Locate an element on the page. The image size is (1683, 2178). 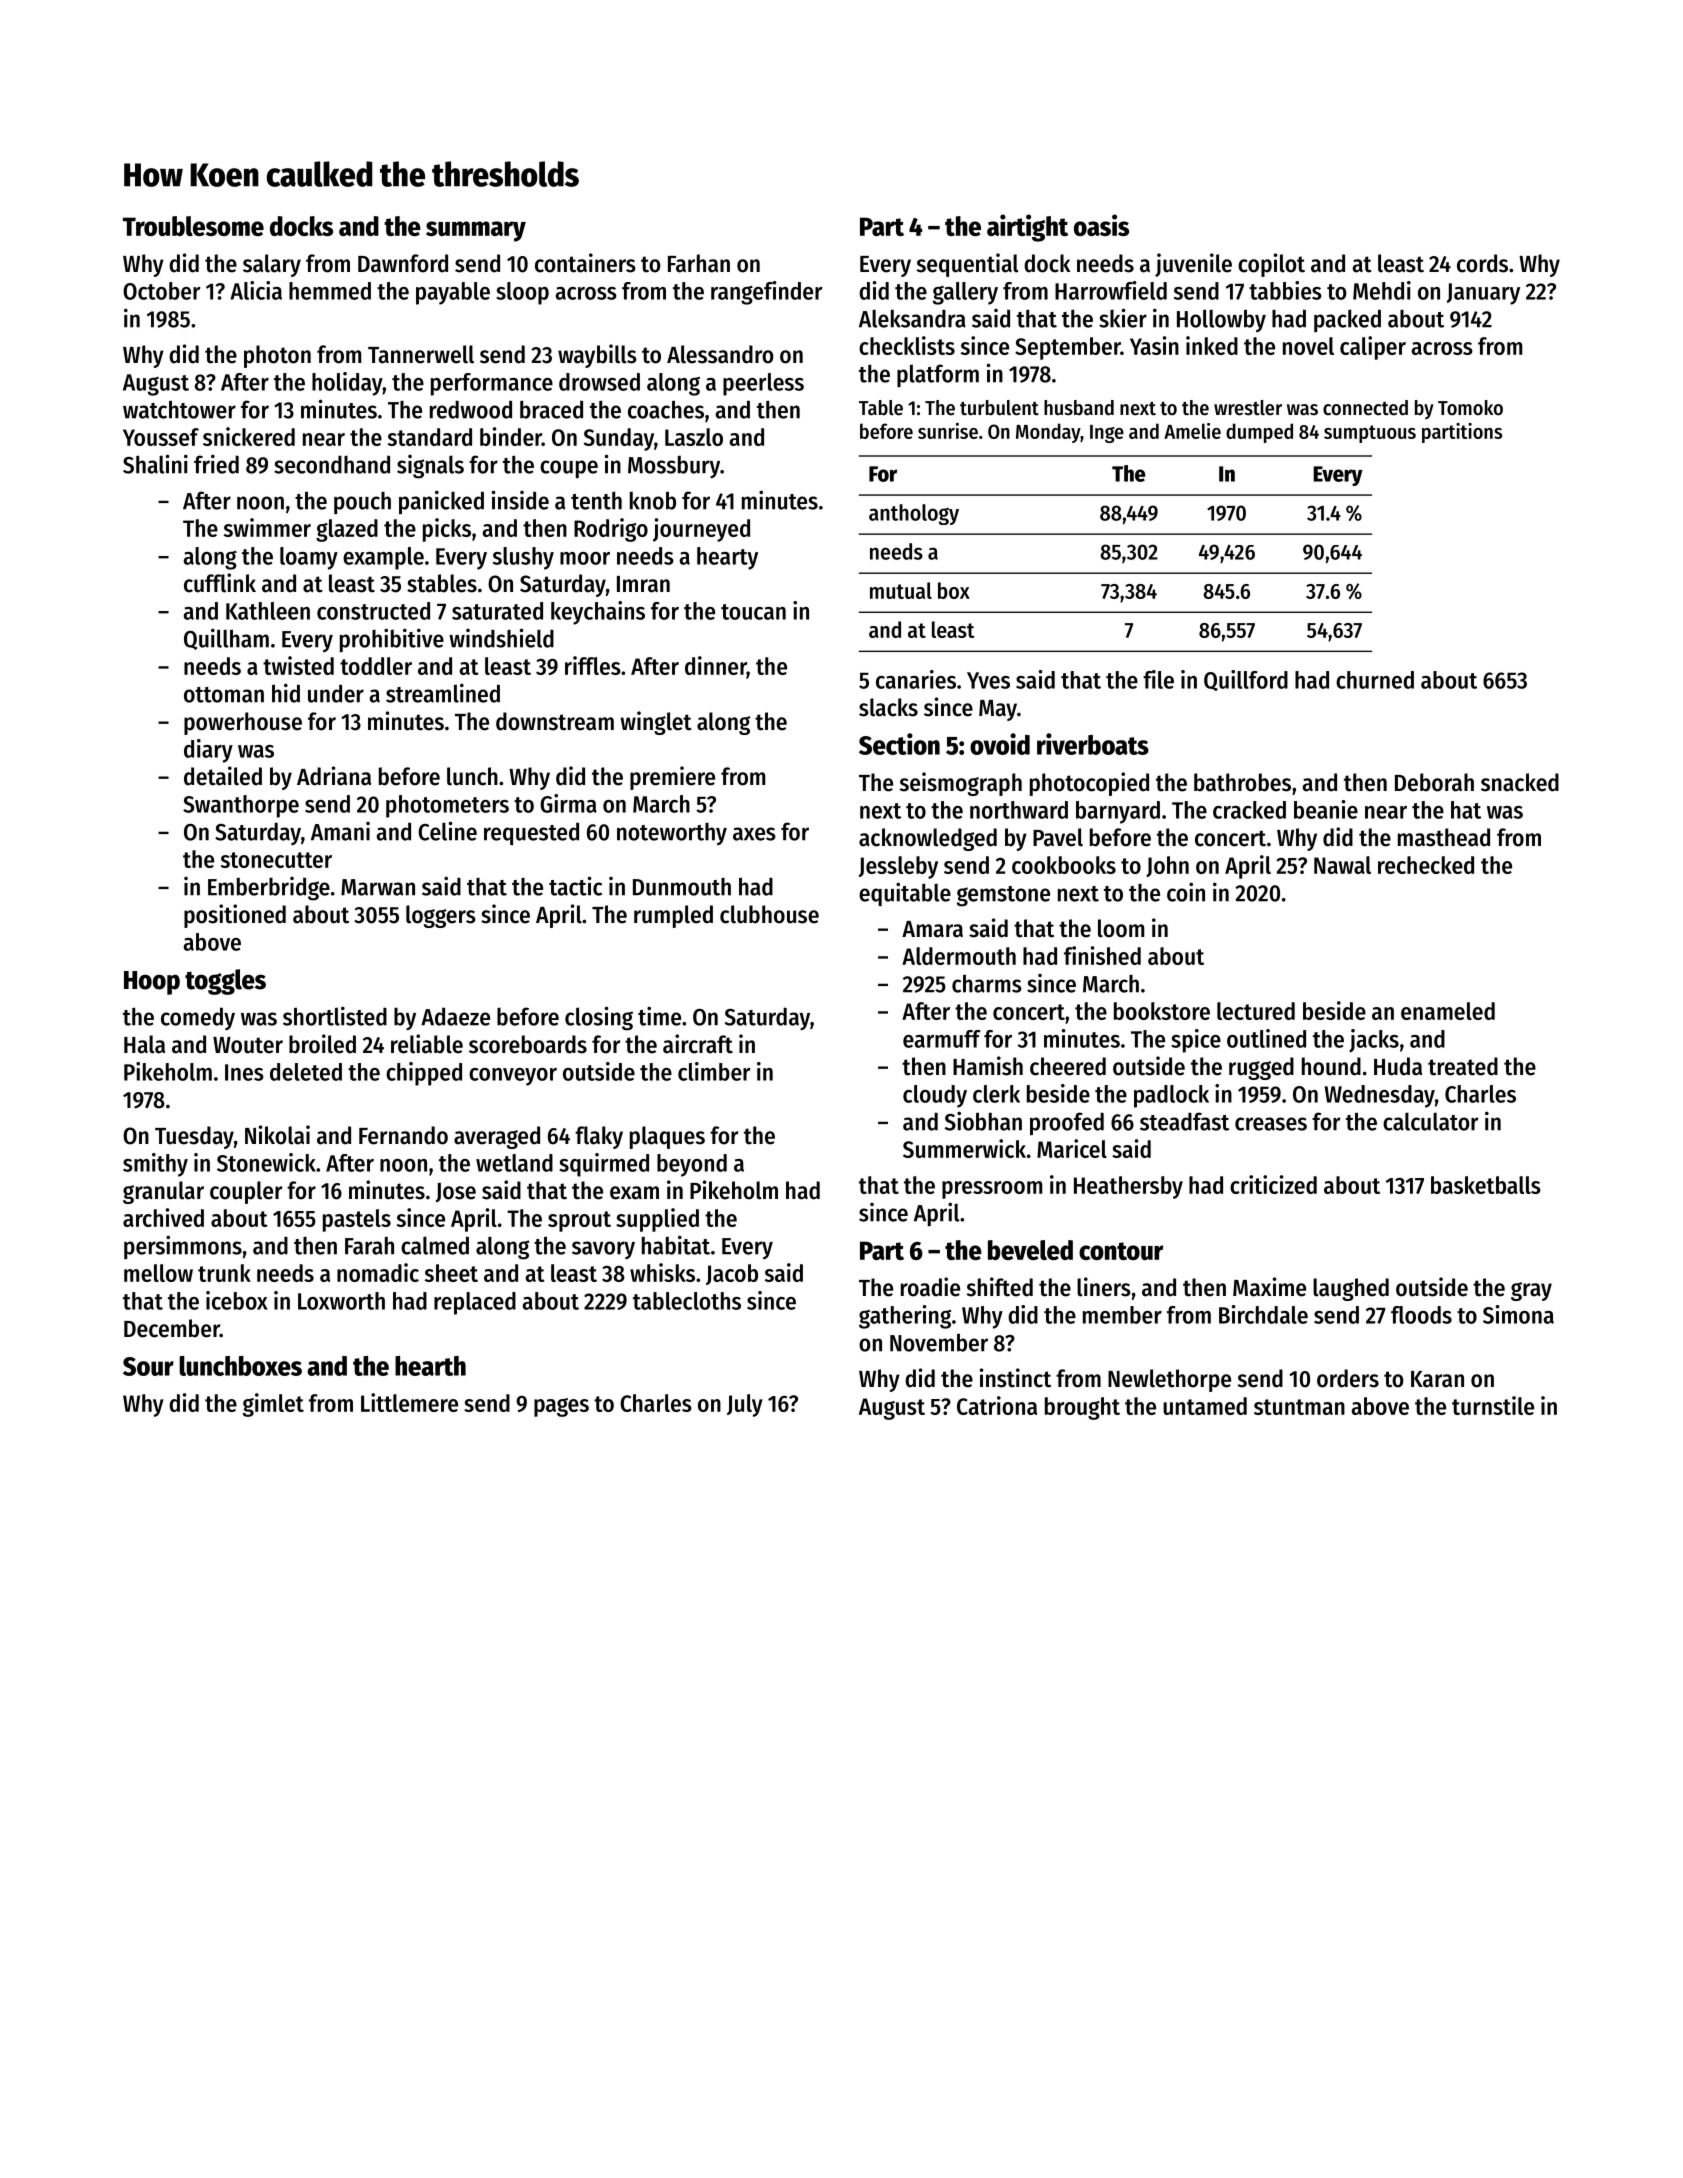
cufflink is located at coordinates (220, 583).
